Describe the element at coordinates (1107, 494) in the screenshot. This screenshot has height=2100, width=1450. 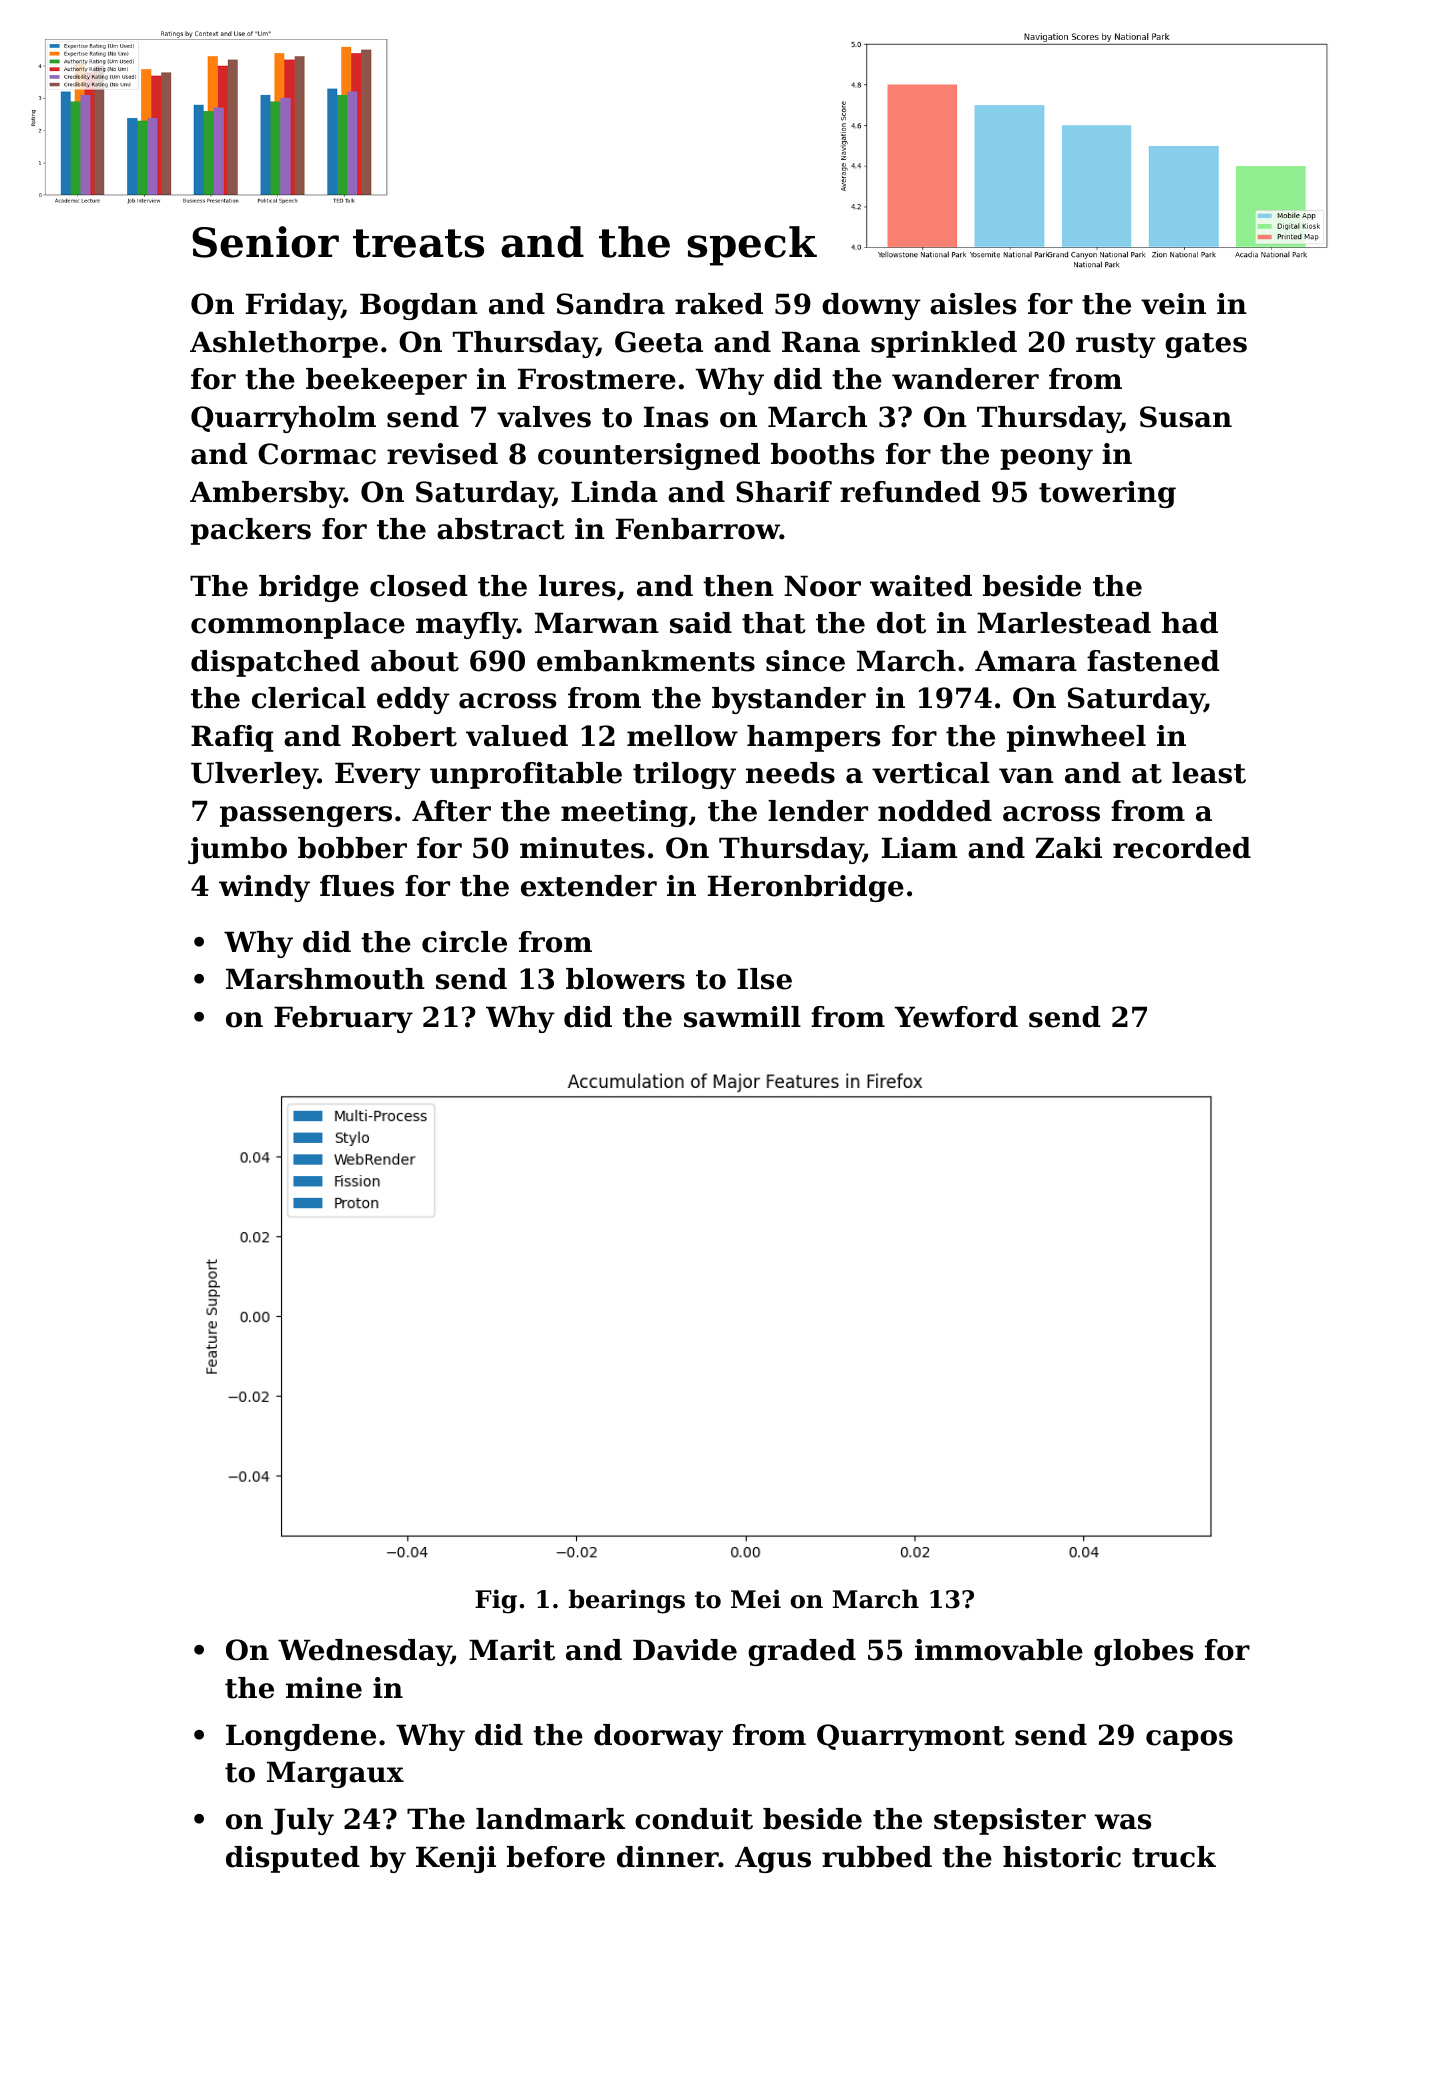
I see `towering` at that location.
